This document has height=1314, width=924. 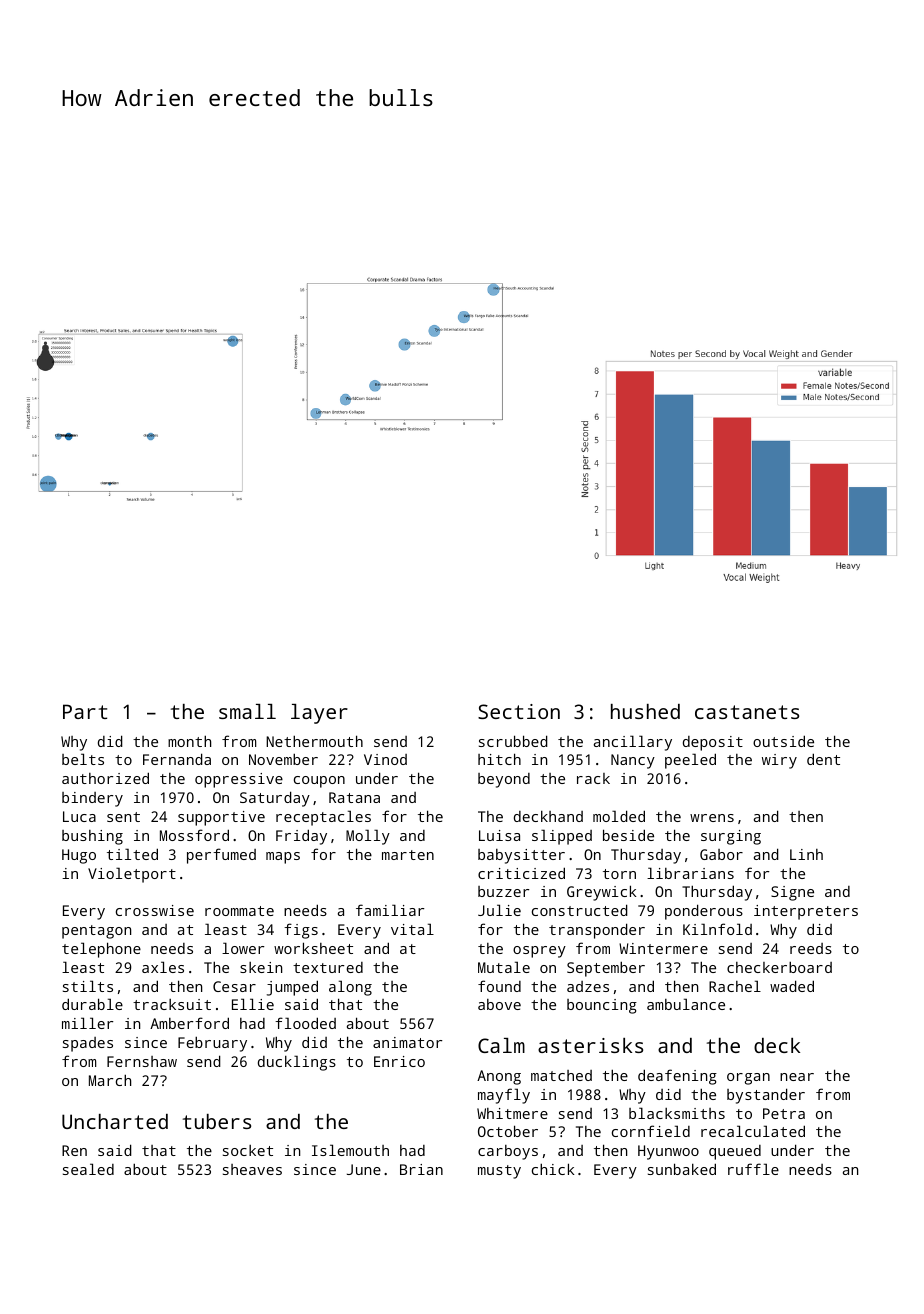 I want to click on Brian, so click(x=421, y=1169).
